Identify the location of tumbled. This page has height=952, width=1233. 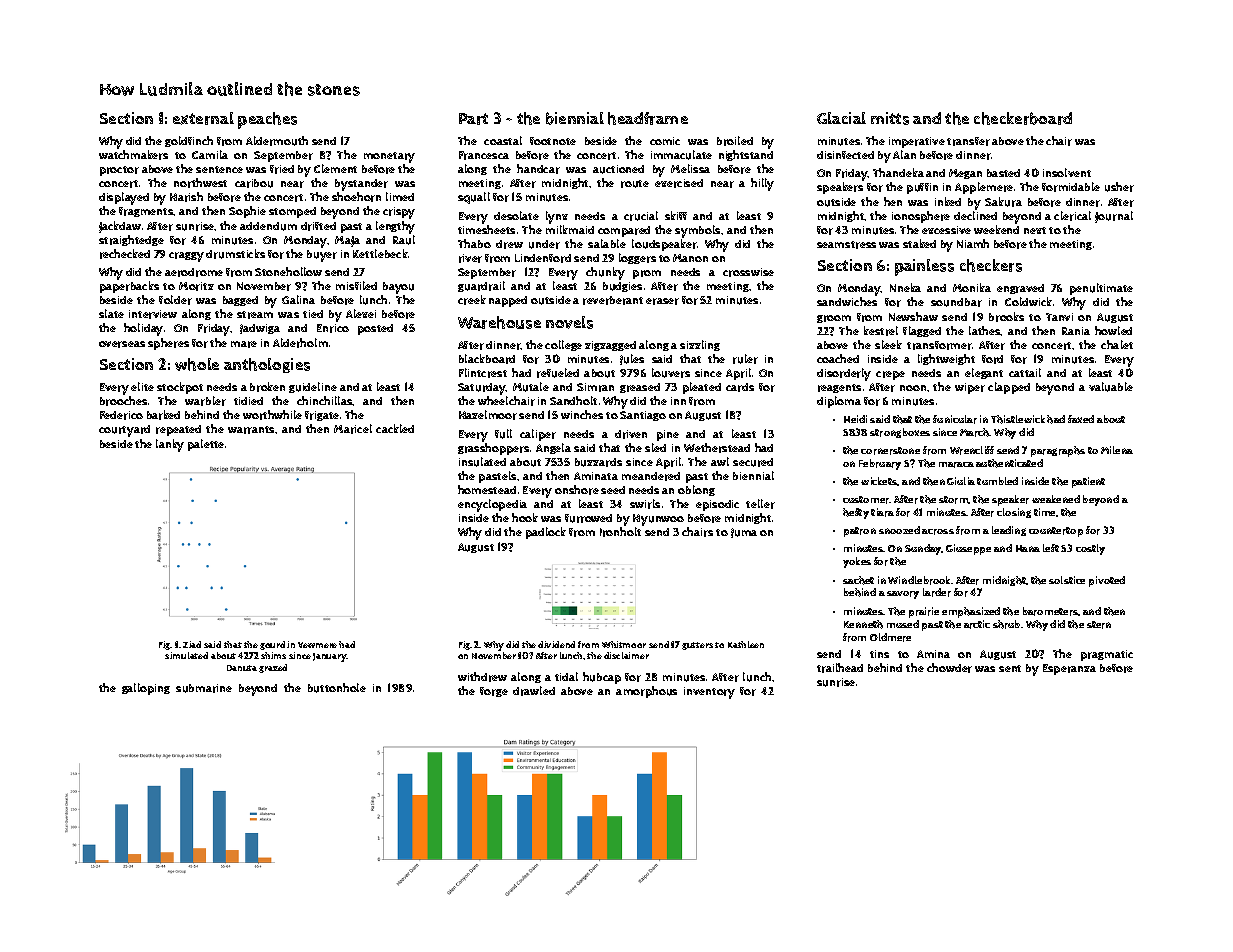
(997, 481).
